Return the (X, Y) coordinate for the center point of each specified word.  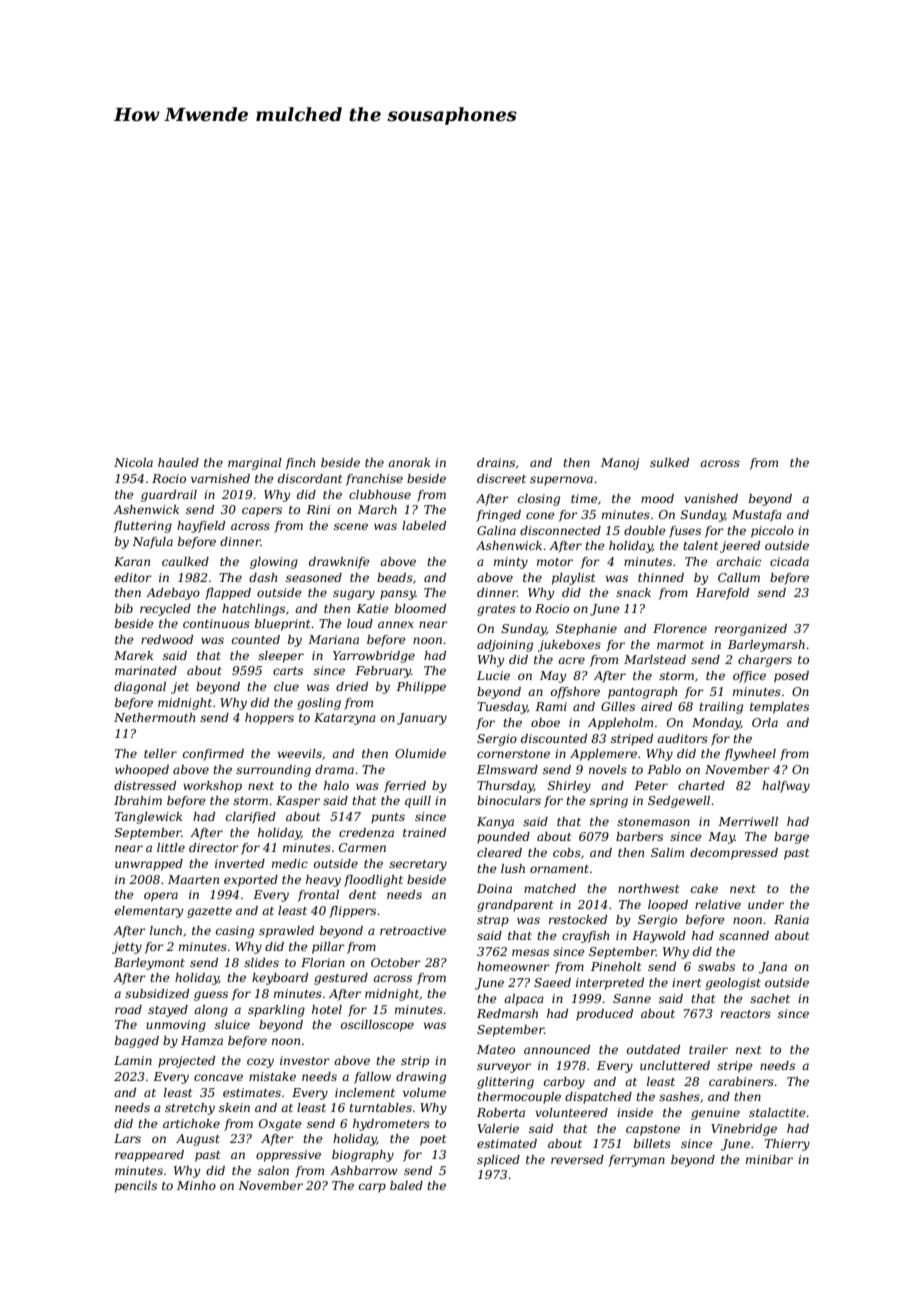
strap (493, 921)
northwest (648, 888)
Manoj (620, 464)
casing (235, 932)
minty (511, 563)
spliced (498, 1161)
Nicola (133, 462)
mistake (272, 1076)
